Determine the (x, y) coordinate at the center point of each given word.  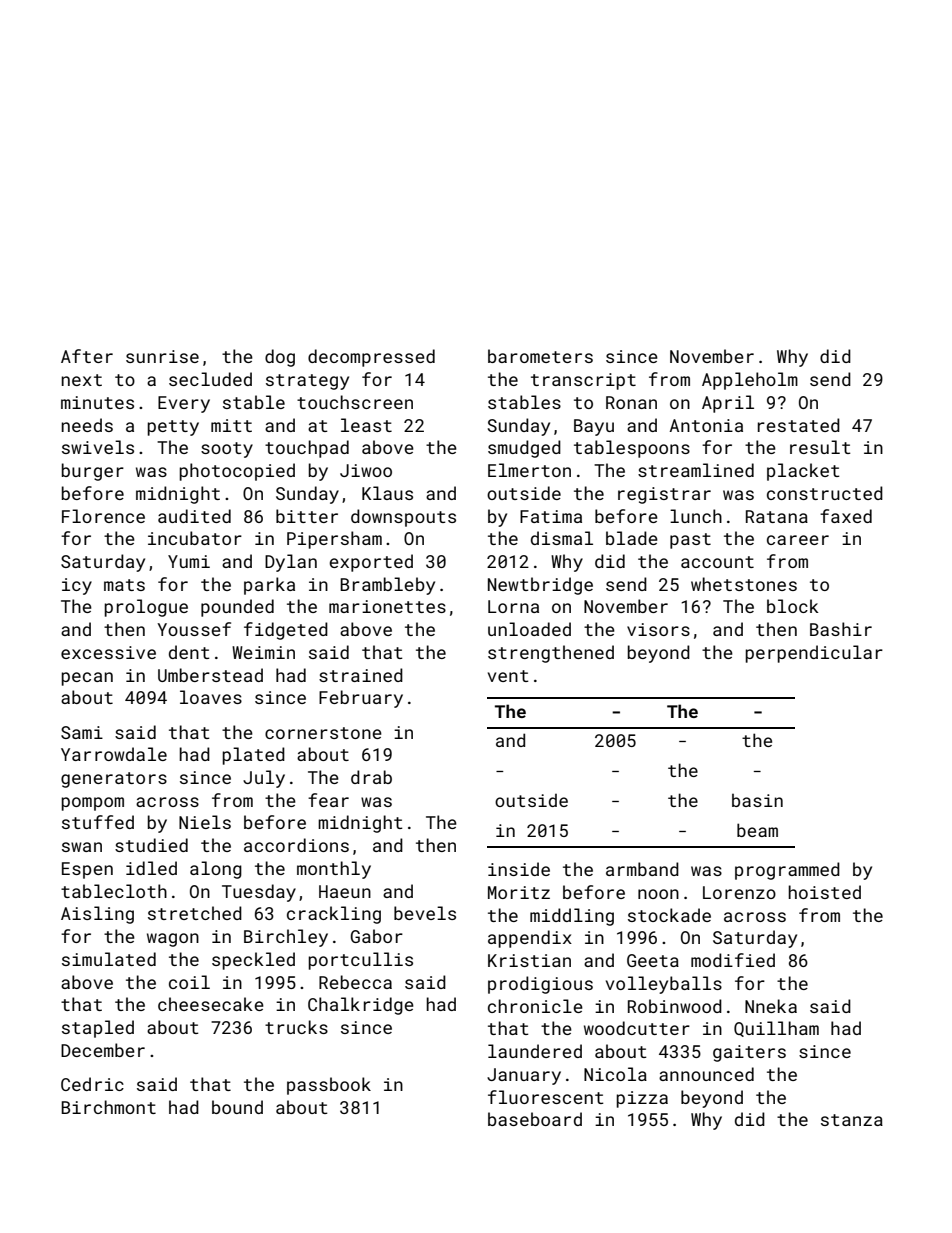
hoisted (824, 892)
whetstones (744, 584)
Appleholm (750, 381)
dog (280, 358)
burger (93, 472)
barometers (540, 356)
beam (757, 830)
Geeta (653, 960)
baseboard (535, 1119)
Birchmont (108, 1107)
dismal (562, 538)
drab (371, 777)
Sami (82, 732)
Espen (87, 870)
